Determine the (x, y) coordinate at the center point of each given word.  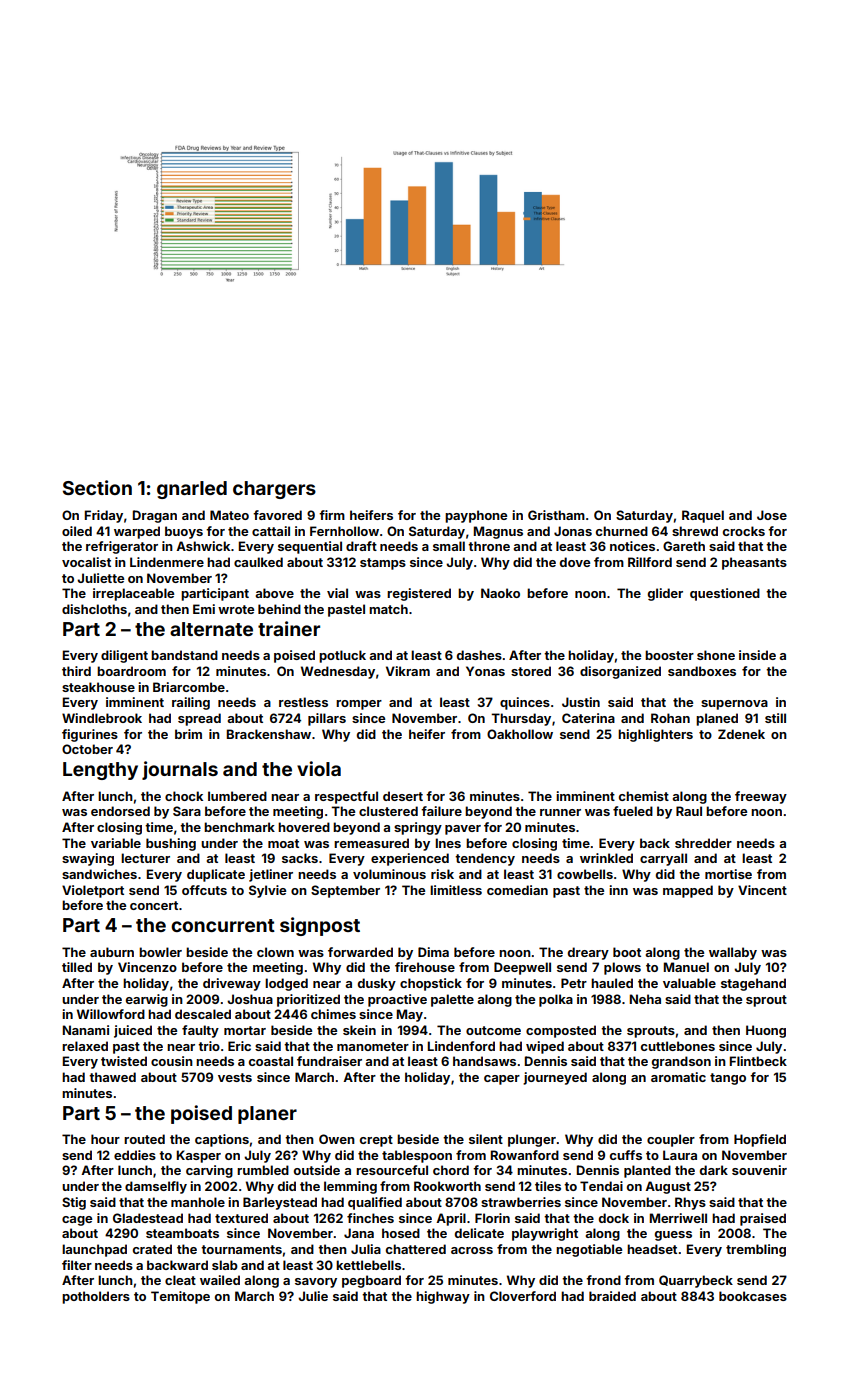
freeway (761, 797)
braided (612, 1296)
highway (443, 1297)
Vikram (408, 671)
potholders (96, 1297)
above (274, 593)
